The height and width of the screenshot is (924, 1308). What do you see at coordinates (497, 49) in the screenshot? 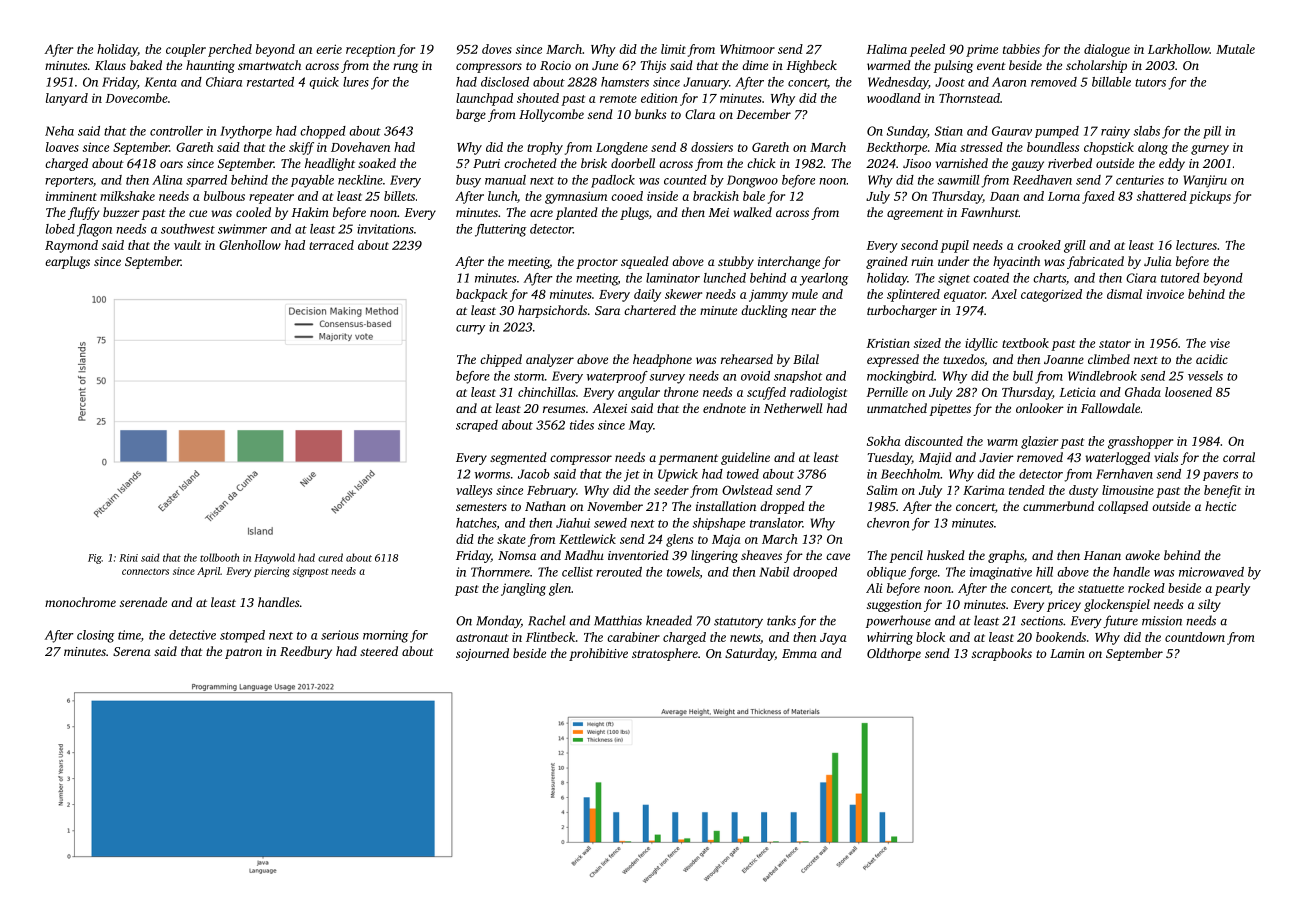
I see `doves` at bounding box center [497, 49].
